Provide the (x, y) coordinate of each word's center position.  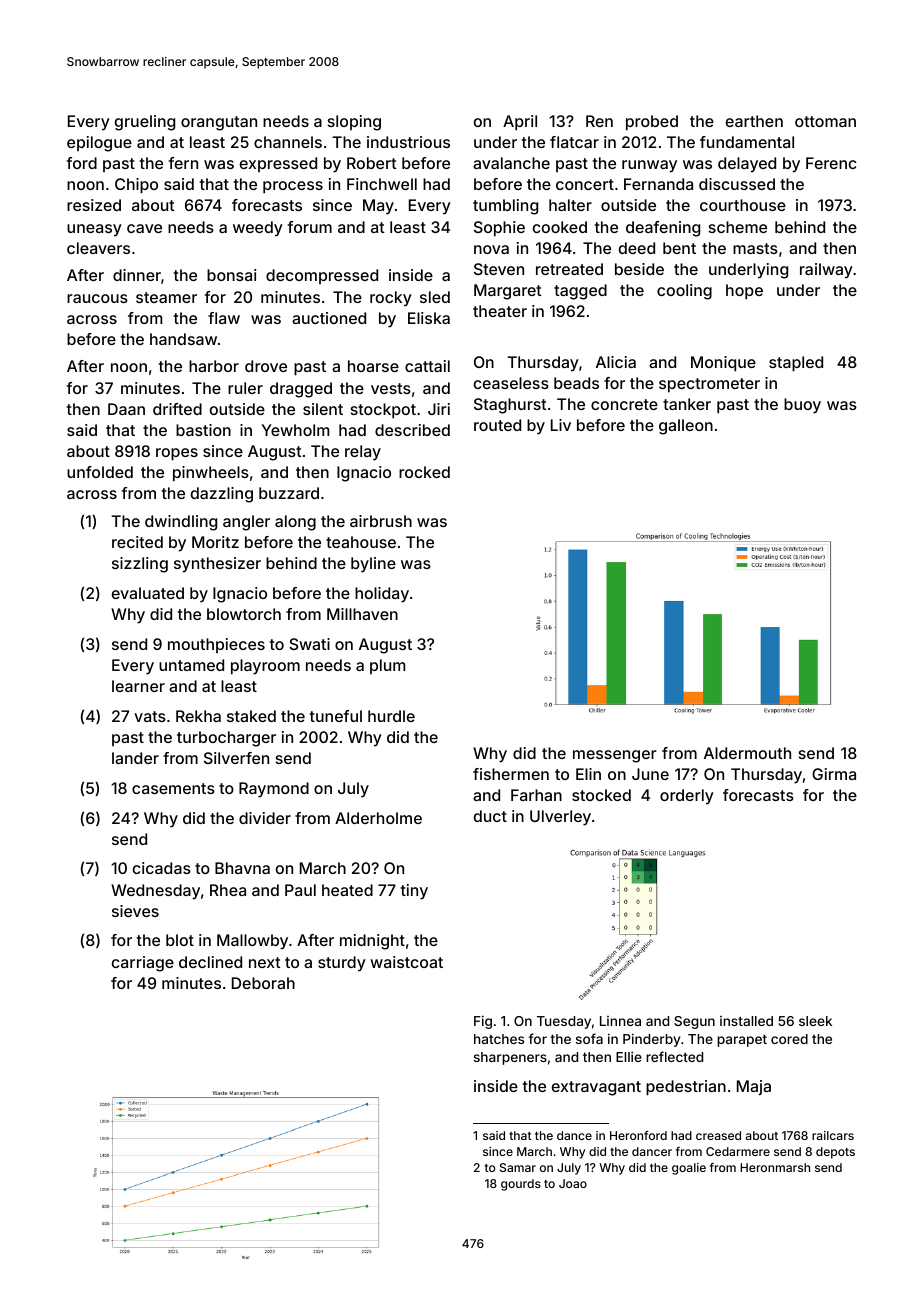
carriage (143, 964)
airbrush (381, 521)
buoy (802, 406)
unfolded (100, 472)
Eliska (429, 318)
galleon (686, 427)
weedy (258, 229)
